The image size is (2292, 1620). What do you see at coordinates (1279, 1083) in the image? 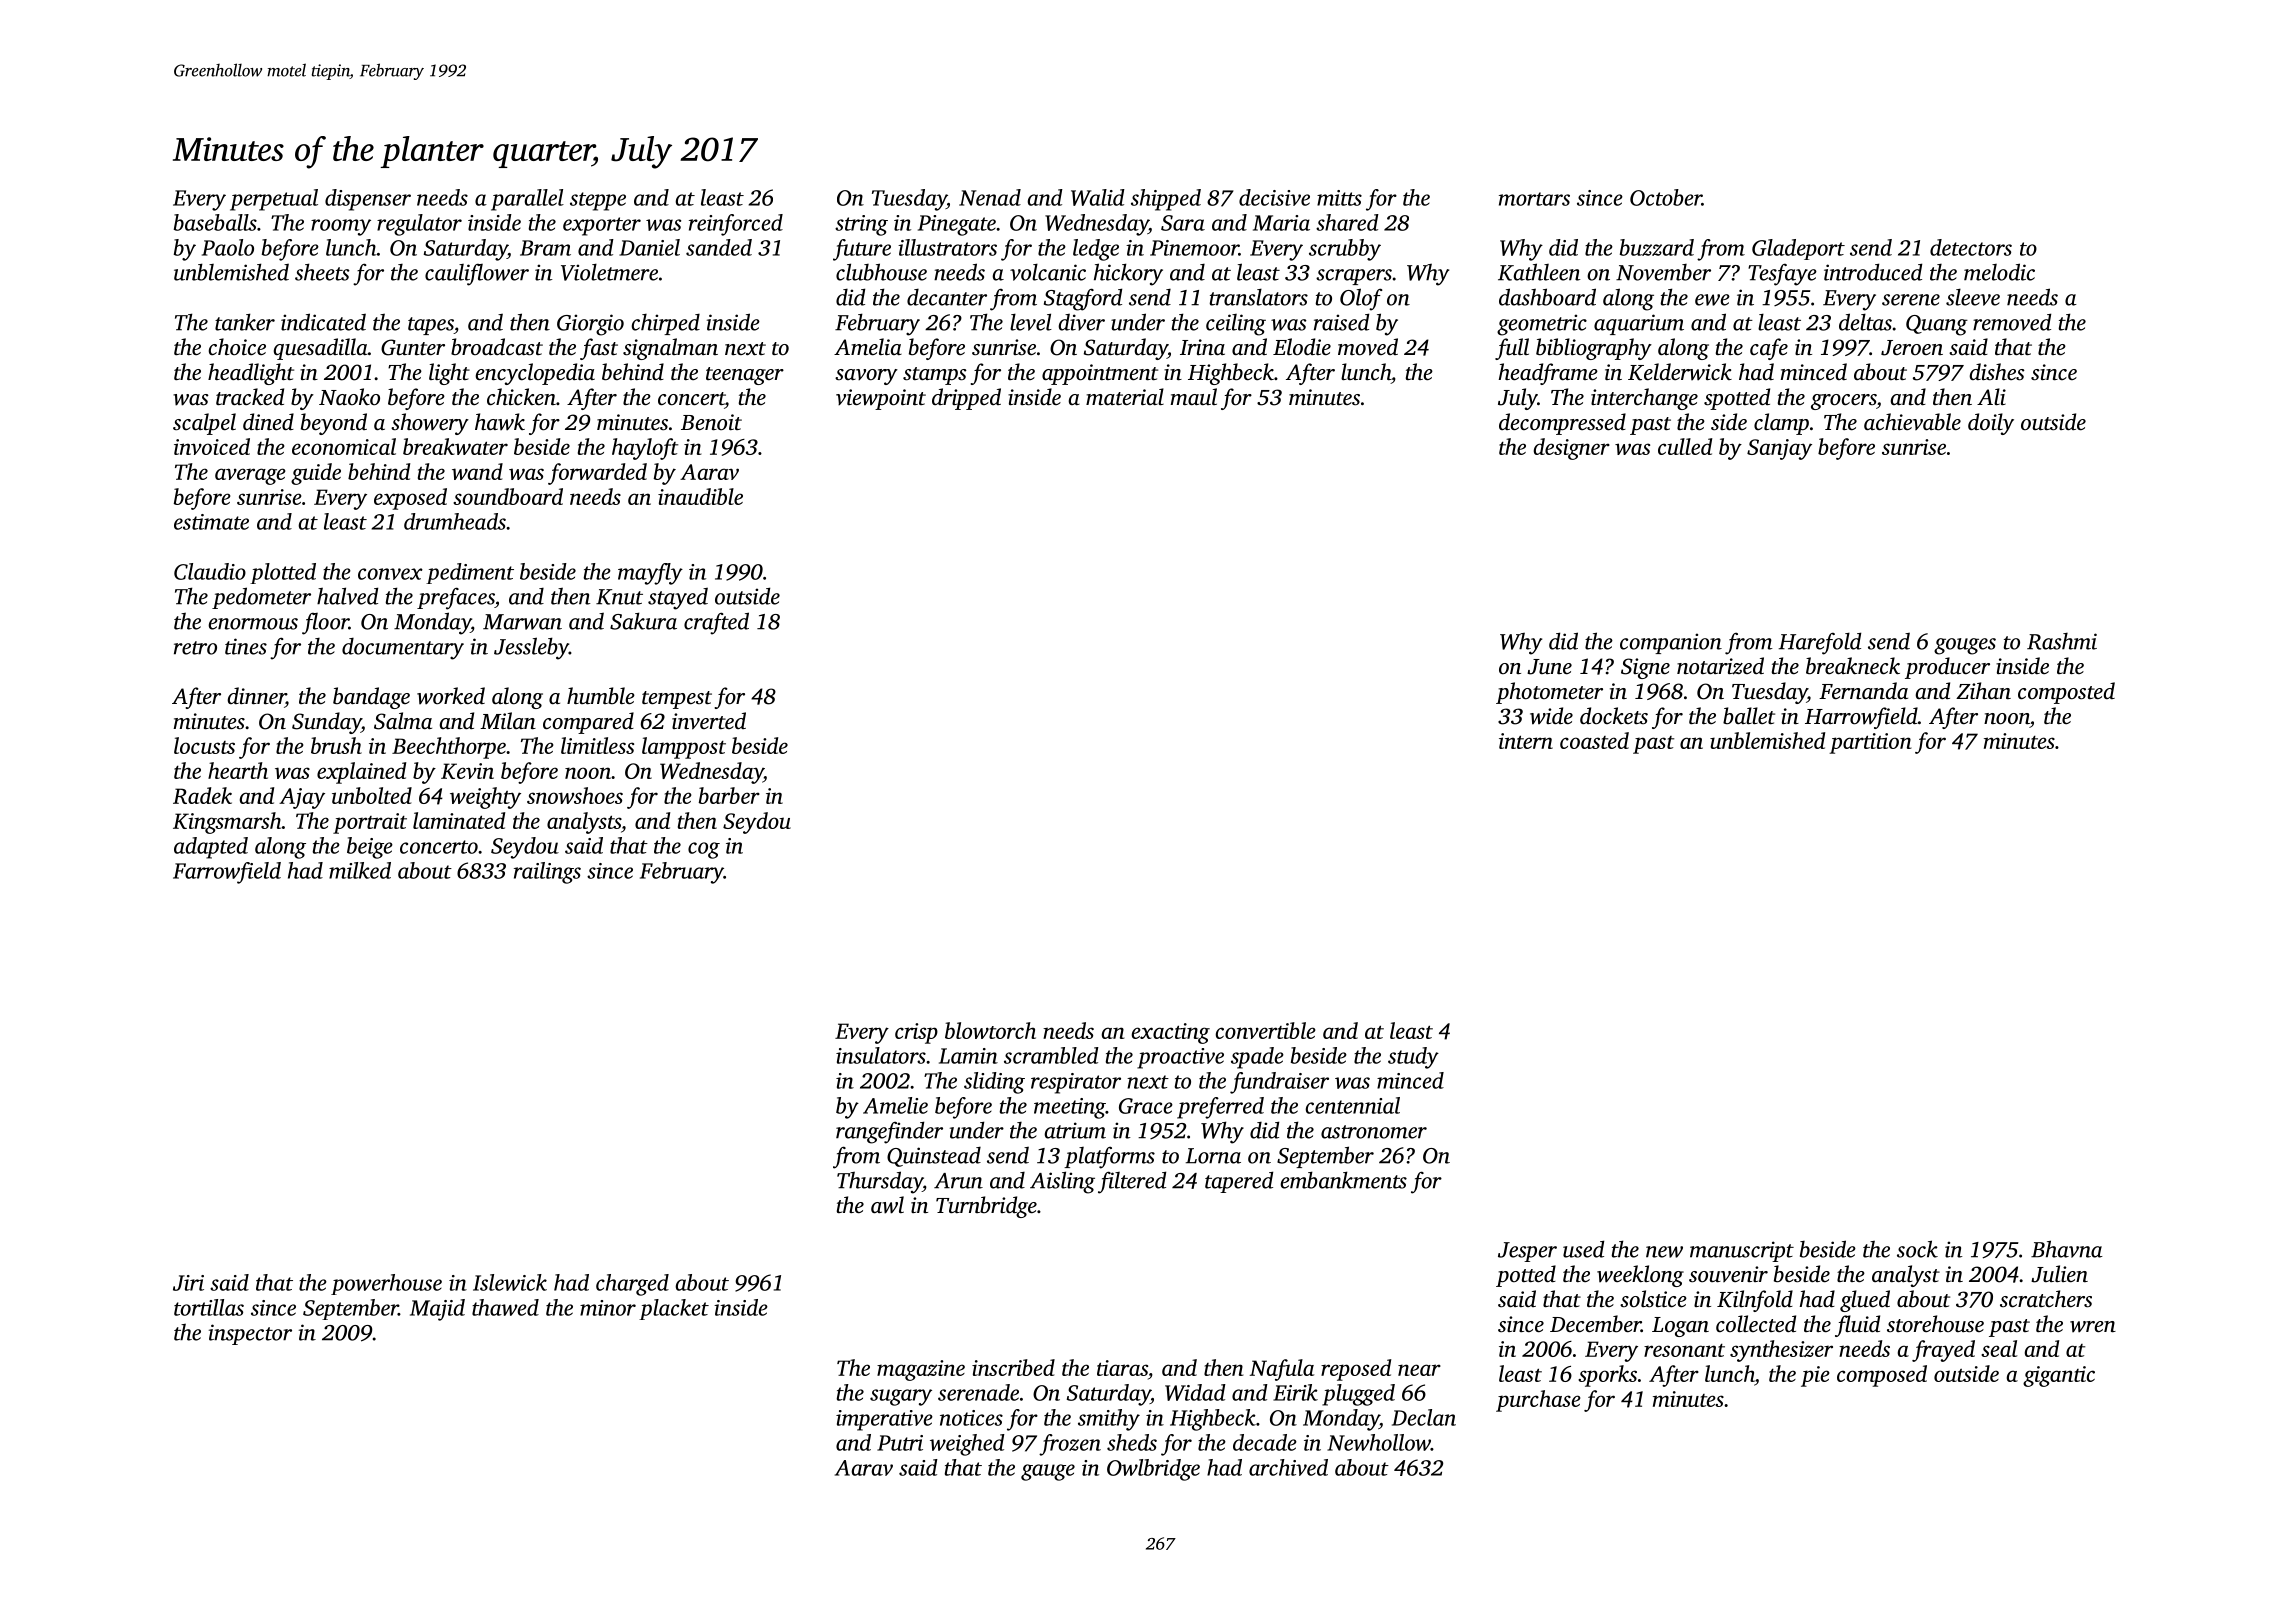
I see `fundraiser` at bounding box center [1279, 1083].
